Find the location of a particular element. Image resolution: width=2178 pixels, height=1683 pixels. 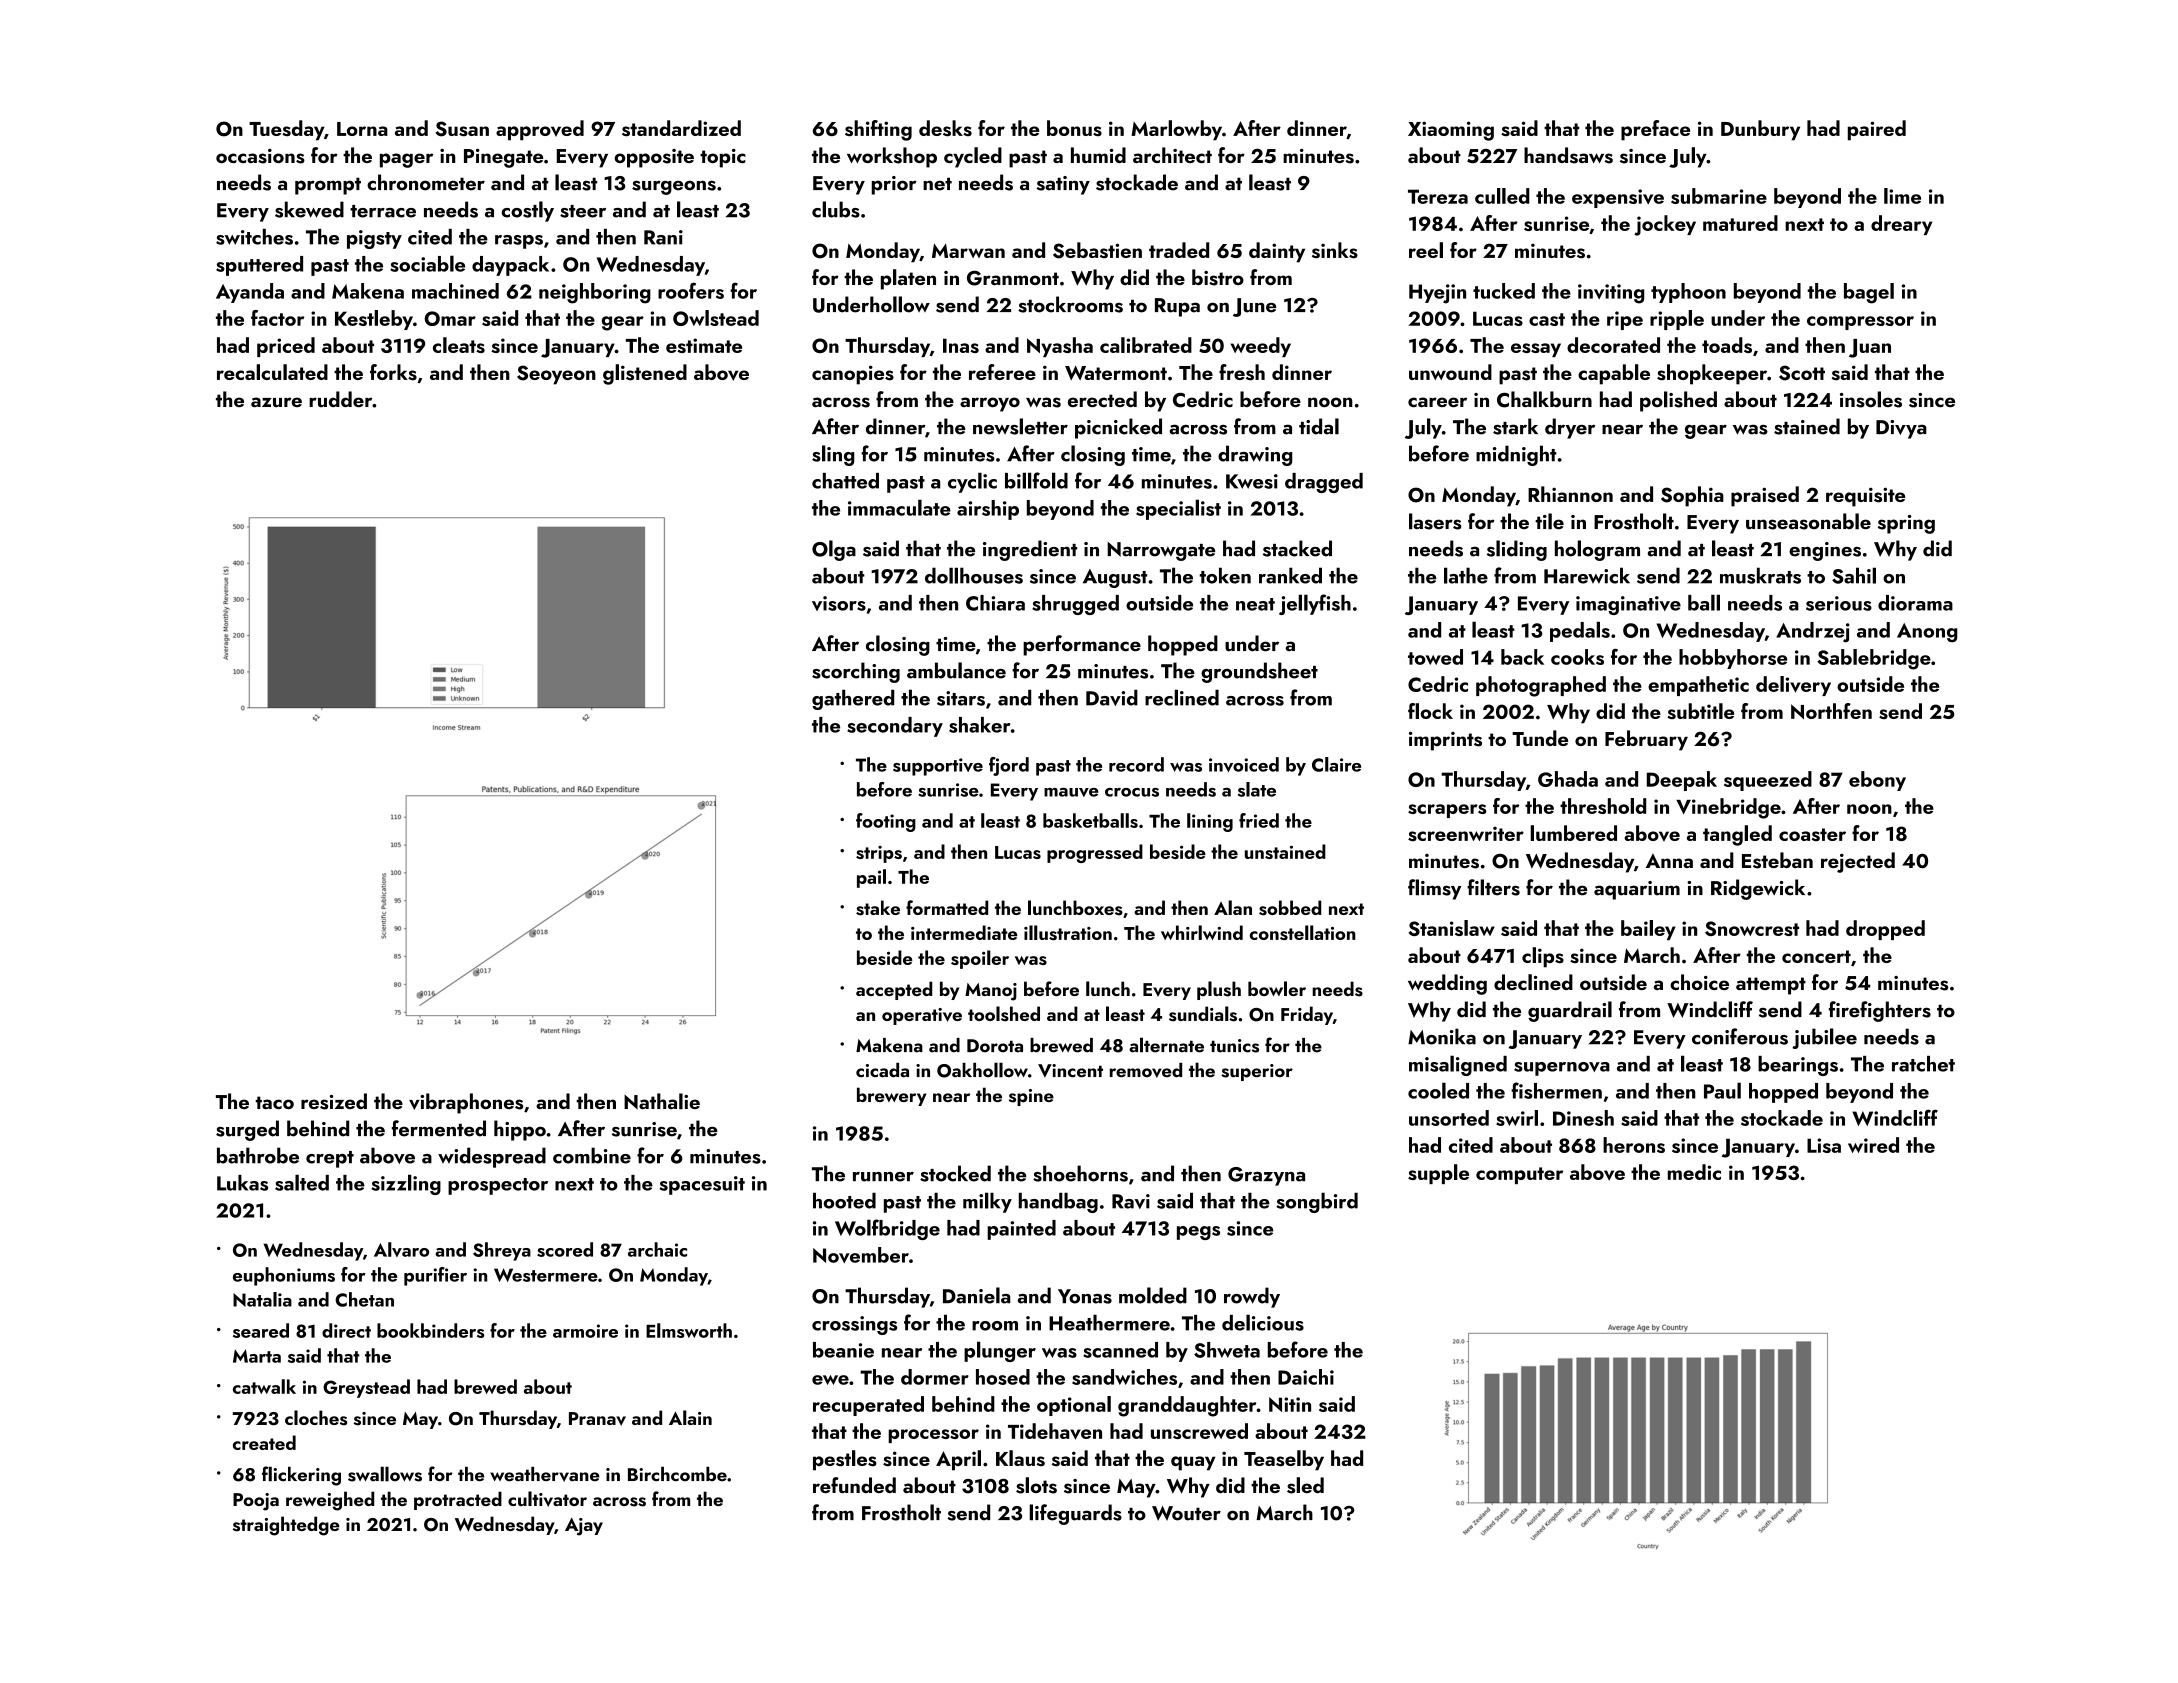

bistro is located at coordinates (1218, 277).
